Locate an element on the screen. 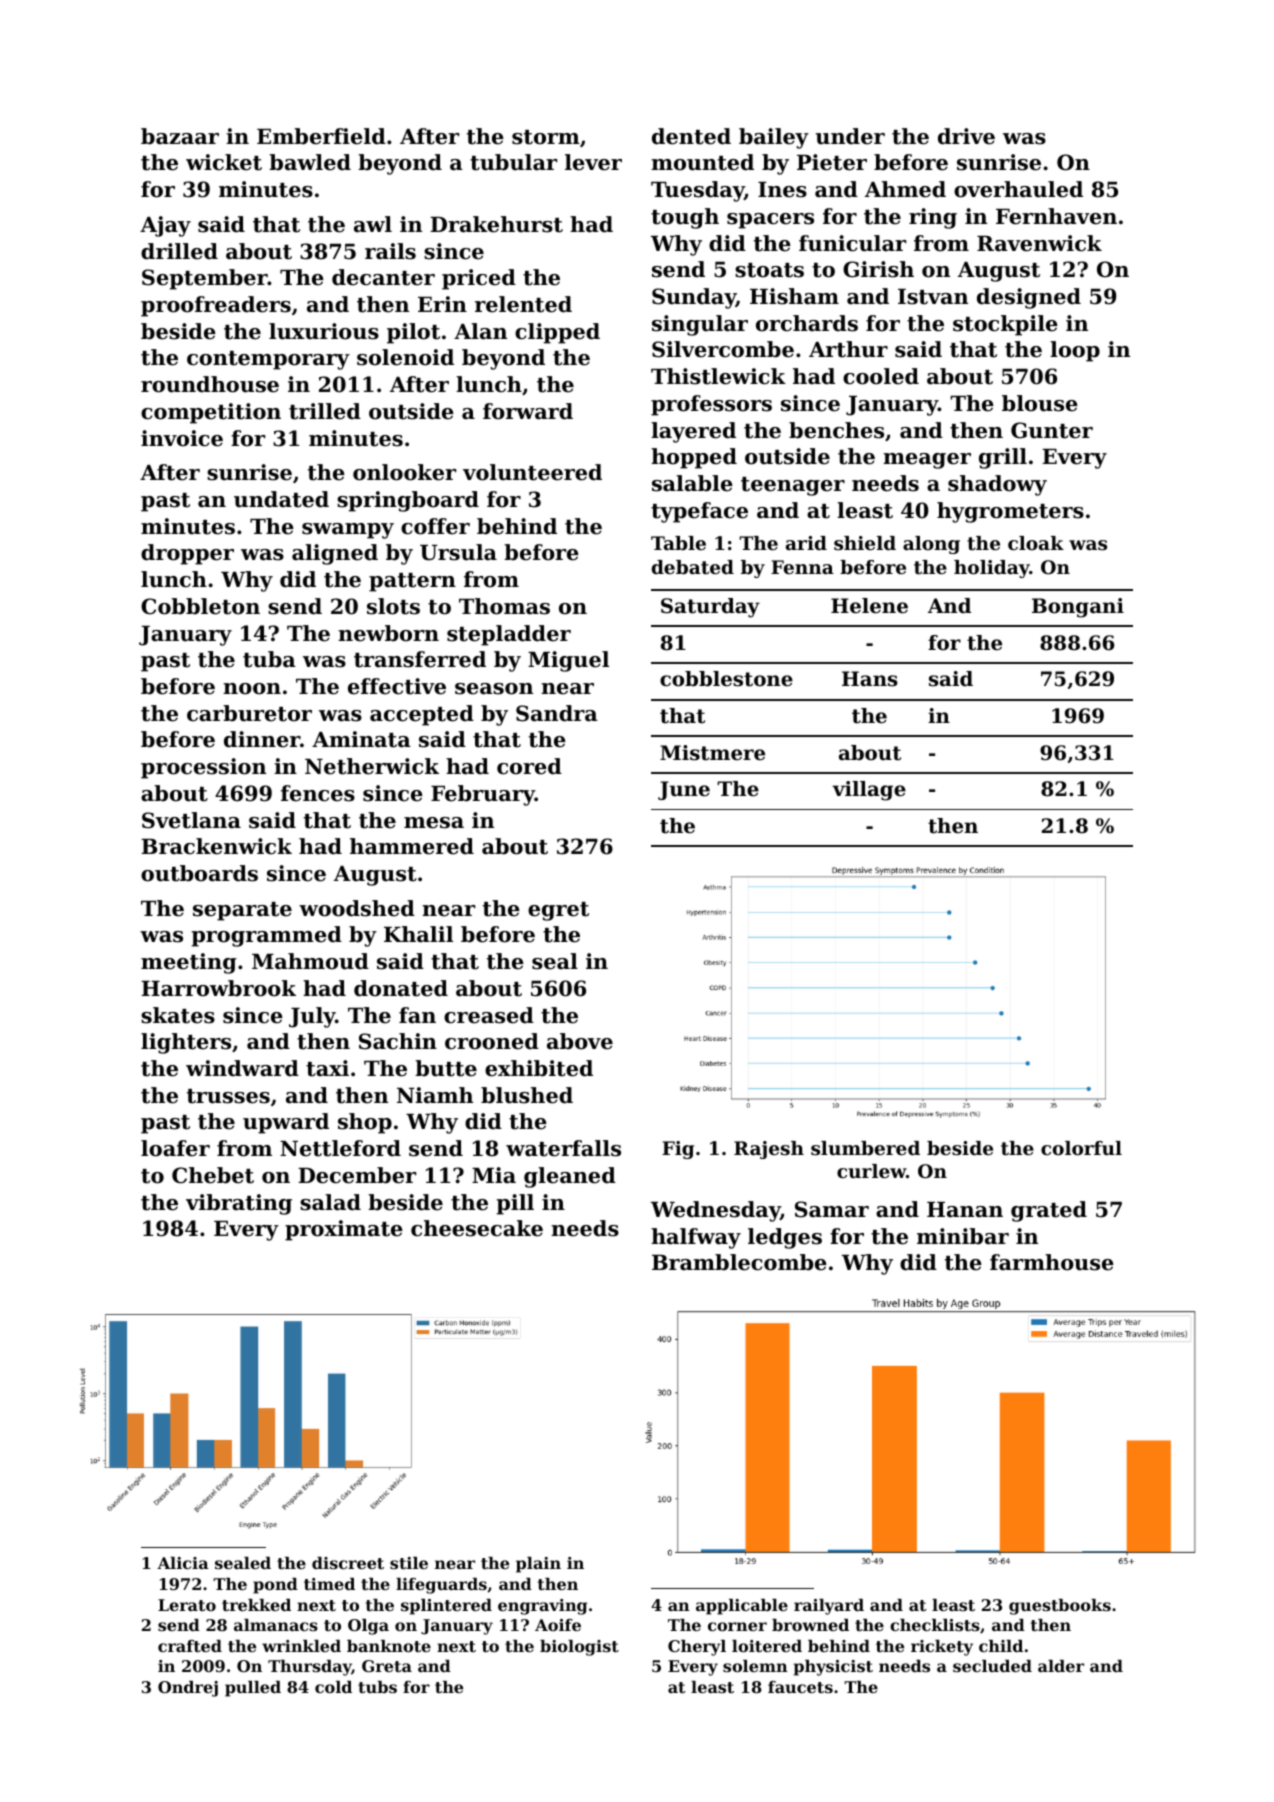 The height and width of the screenshot is (1802, 1274). stile is located at coordinates (409, 1563).
